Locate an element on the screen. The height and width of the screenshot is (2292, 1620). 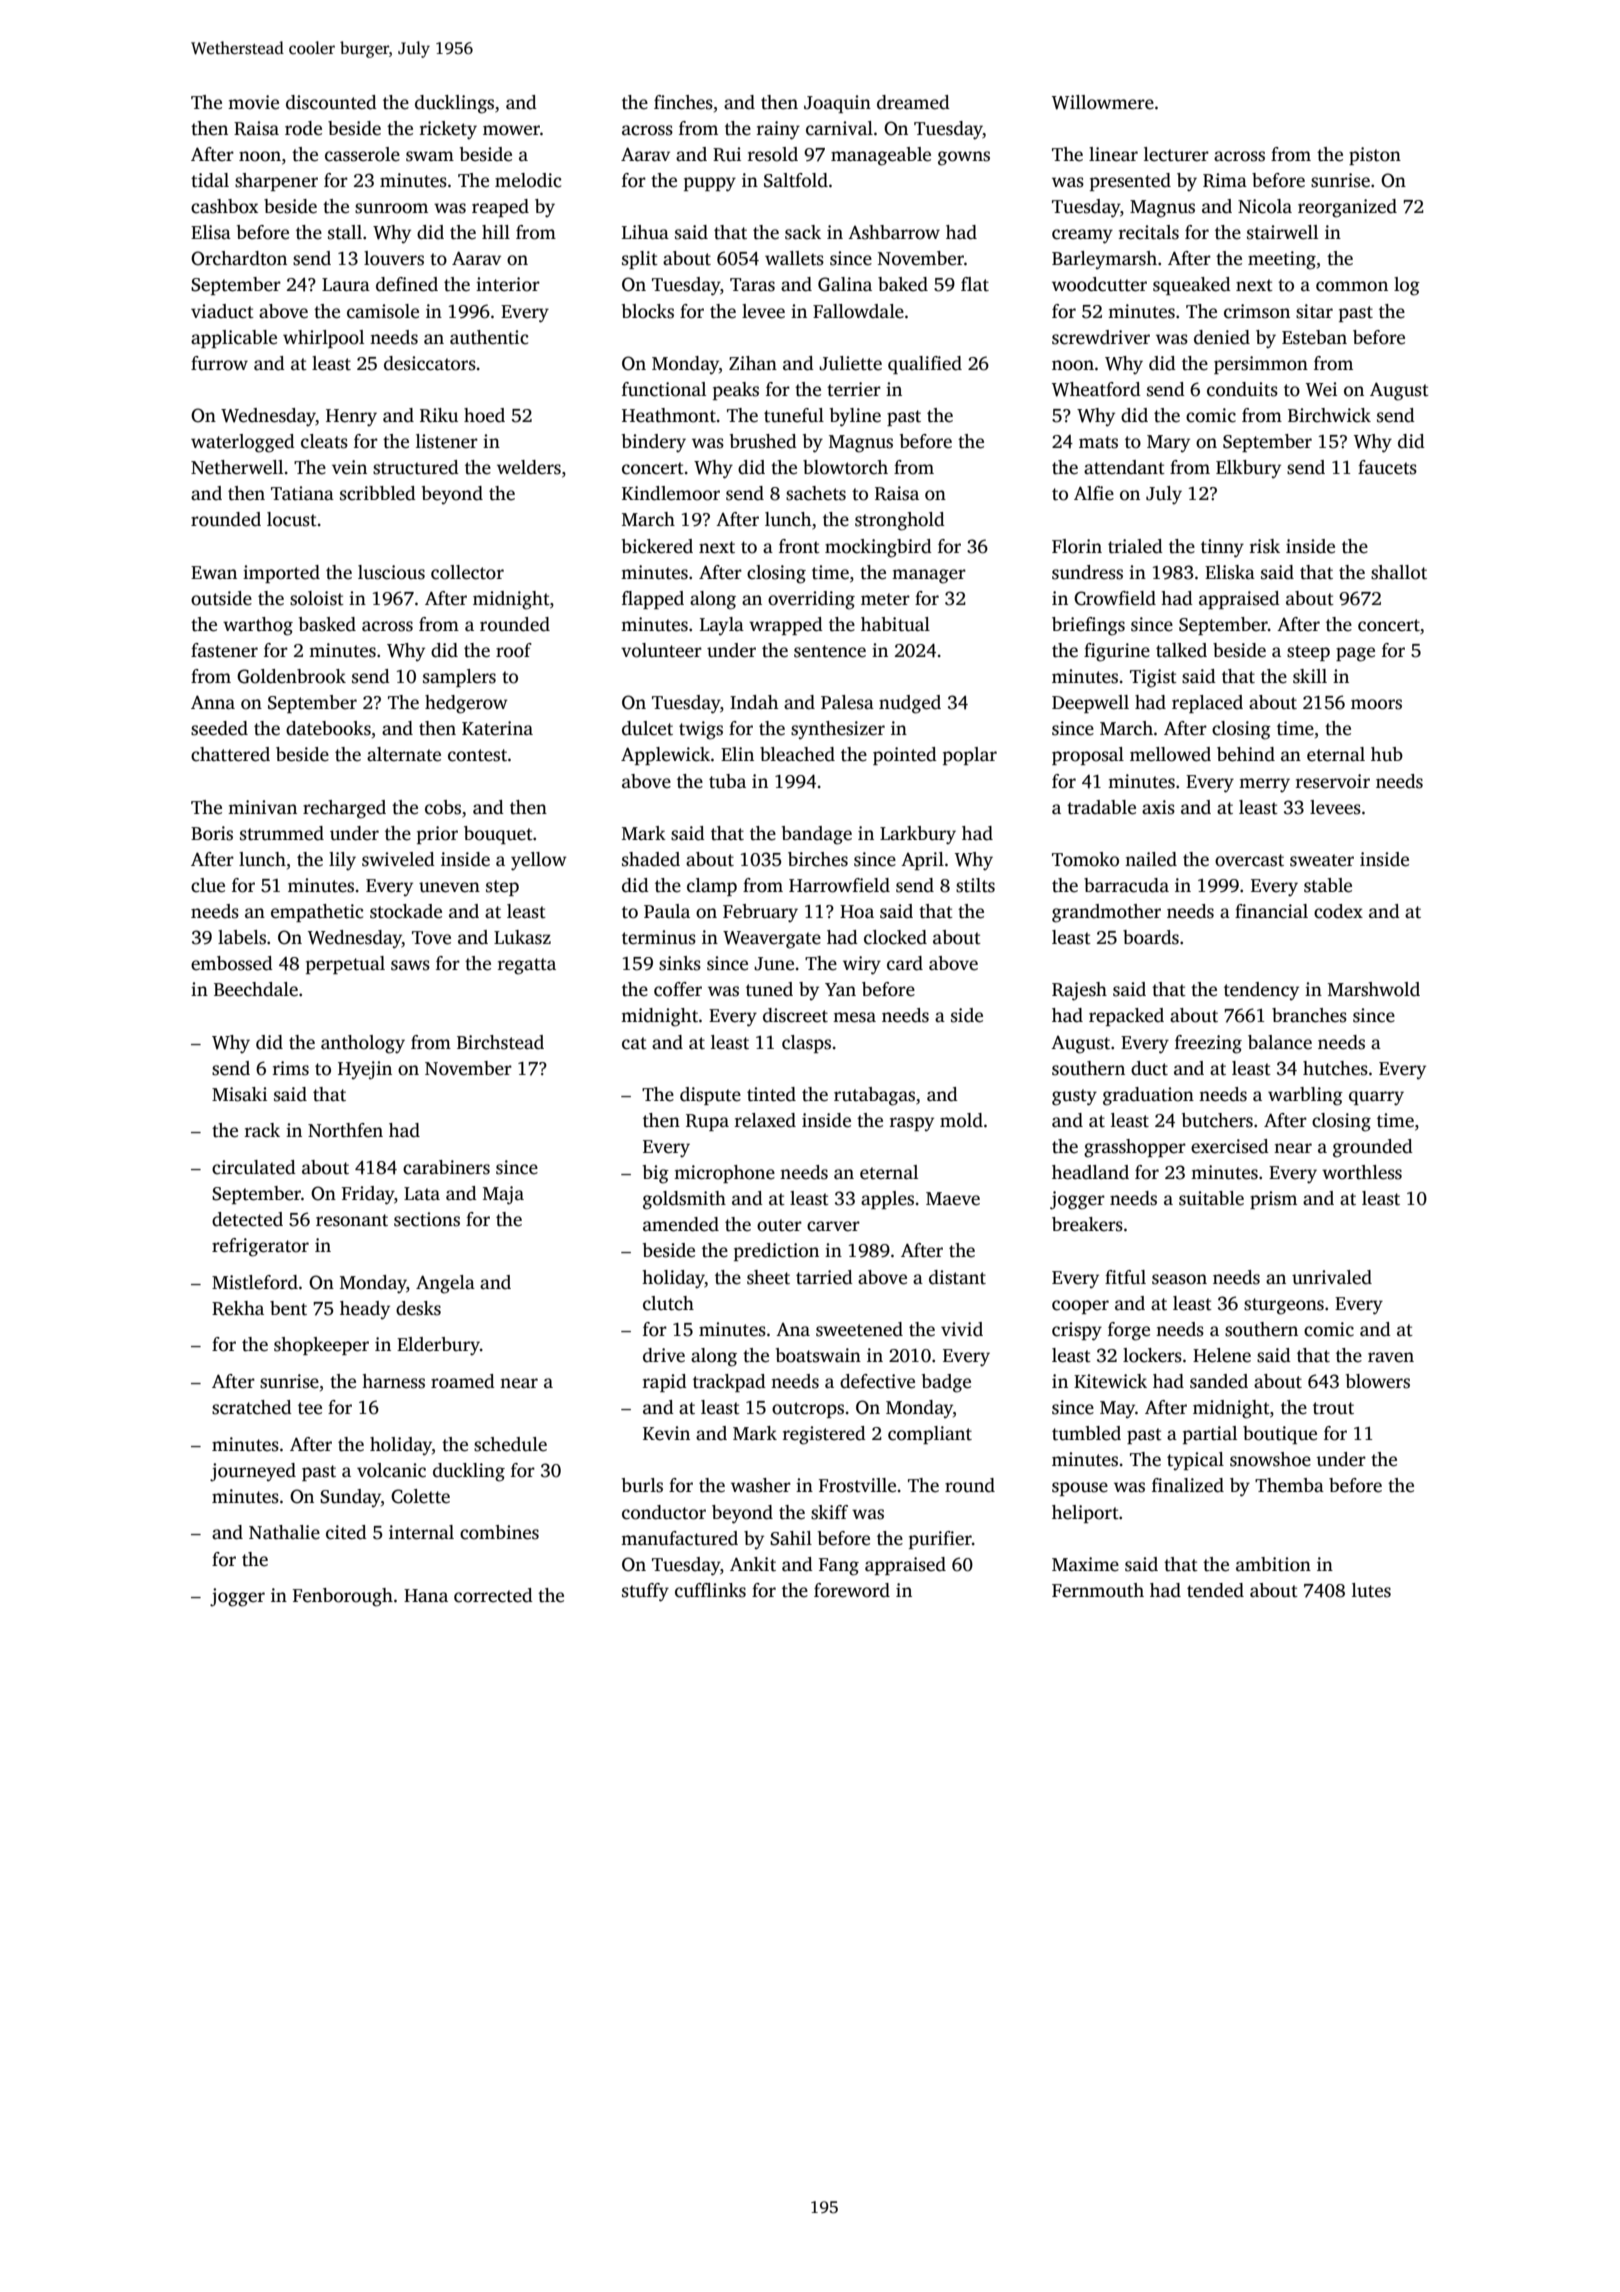
datebooks is located at coordinates (328, 728).
